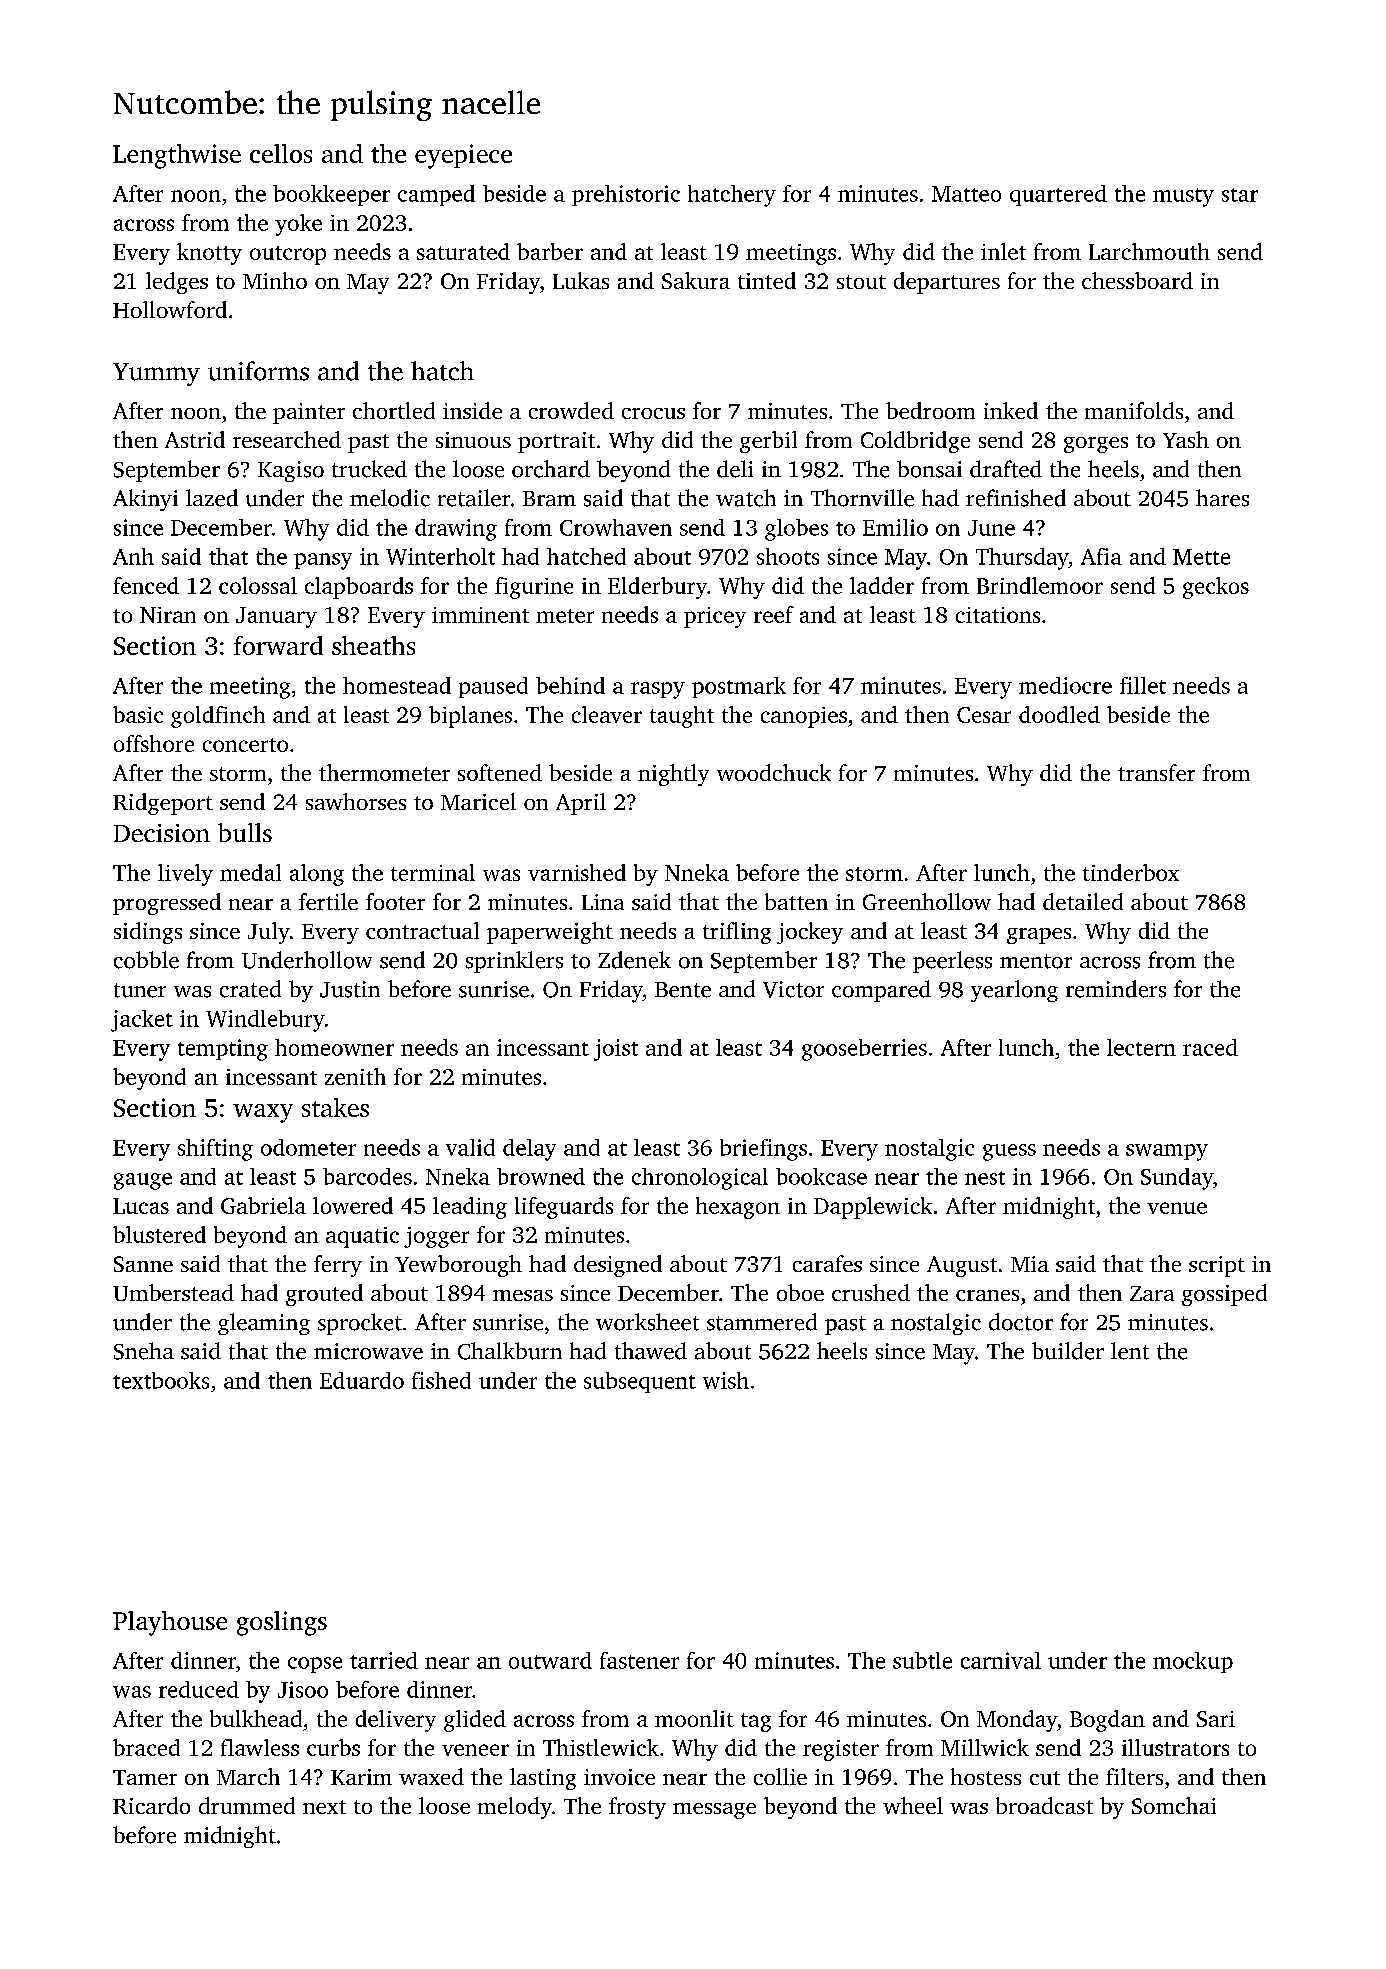 This image has height=1969, width=1386. I want to click on zenith, so click(355, 1076).
